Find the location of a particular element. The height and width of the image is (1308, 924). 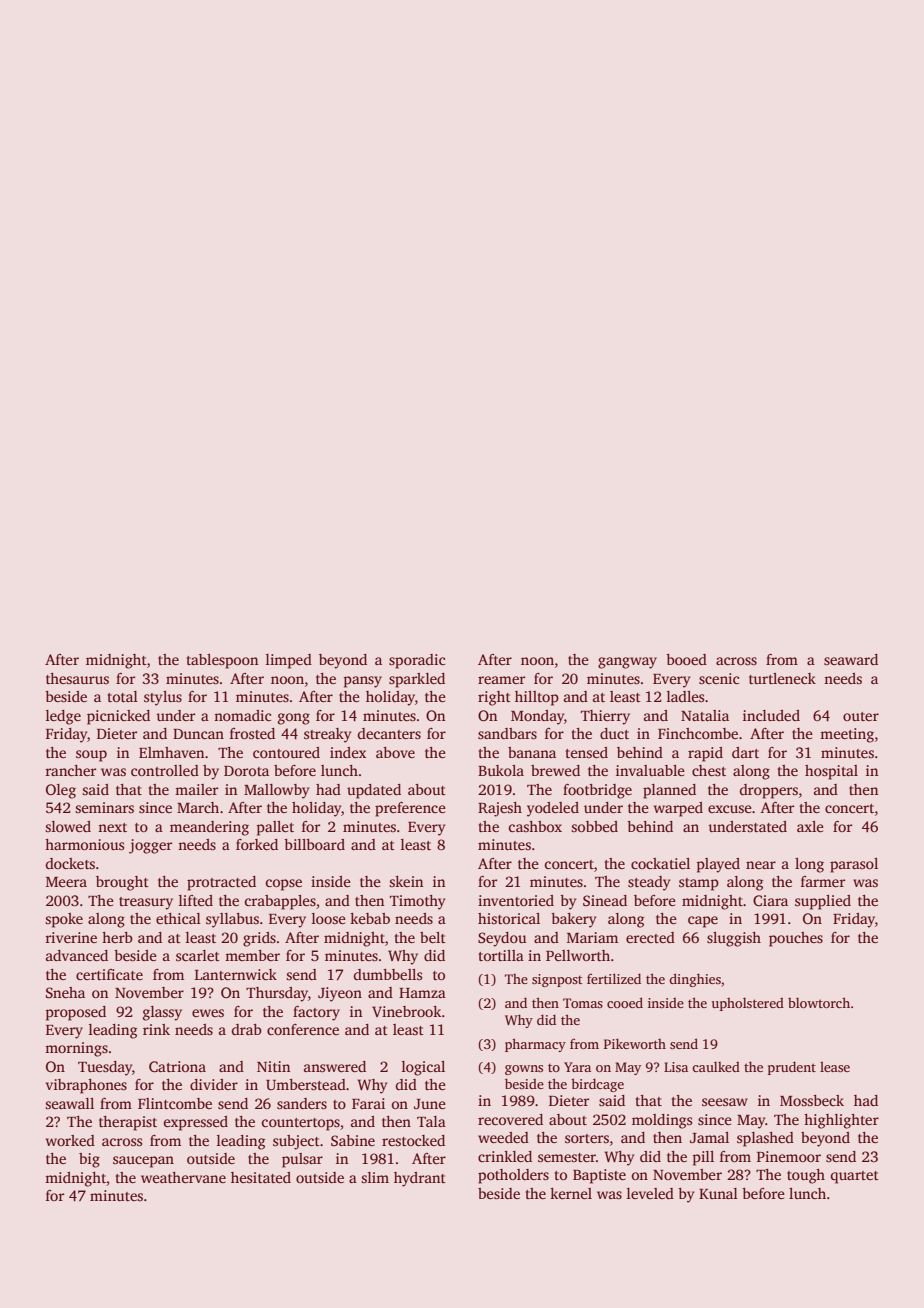

outer is located at coordinates (861, 716).
